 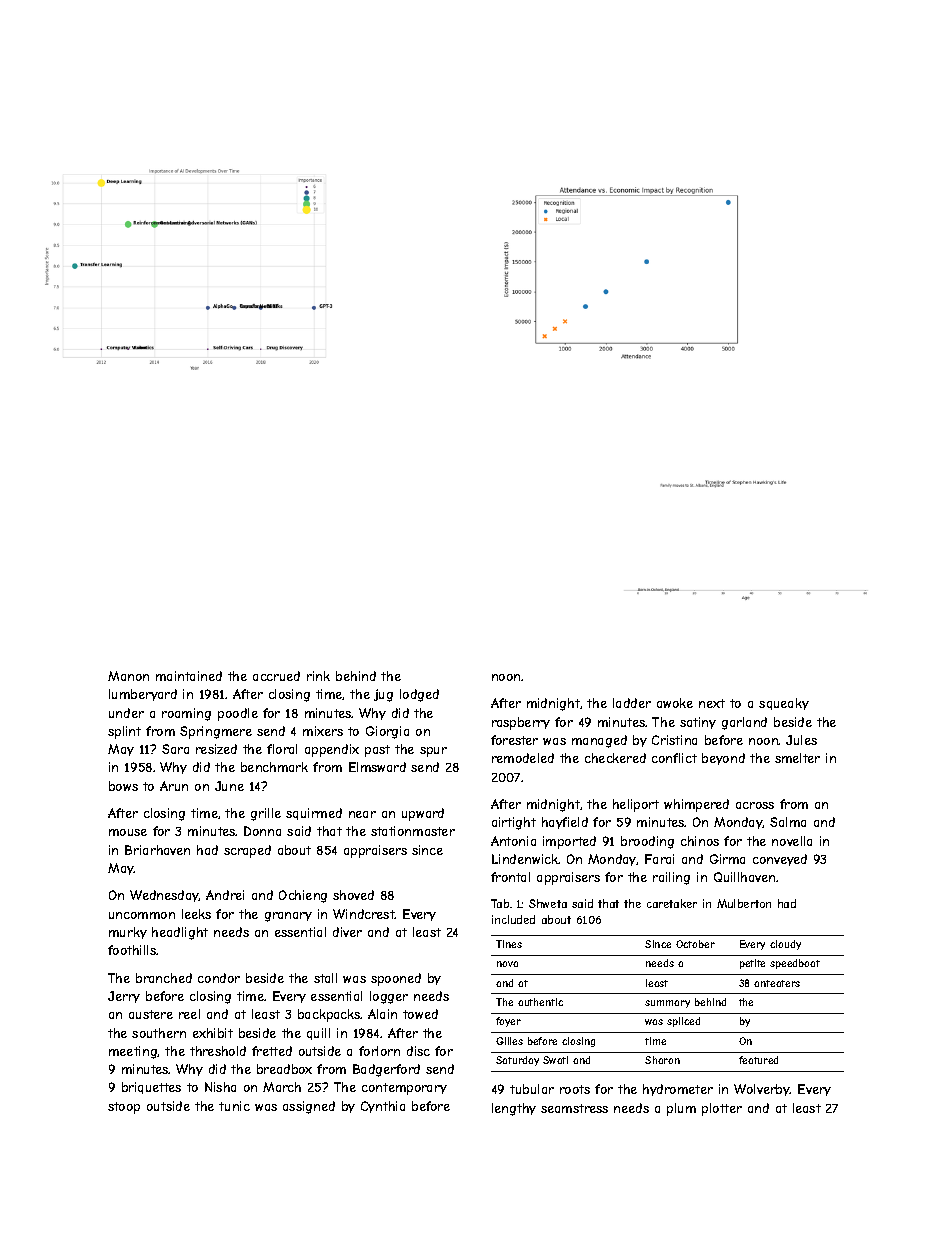 What do you see at coordinates (272, 1051) in the document?
I see `fretted` at bounding box center [272, 1051].
